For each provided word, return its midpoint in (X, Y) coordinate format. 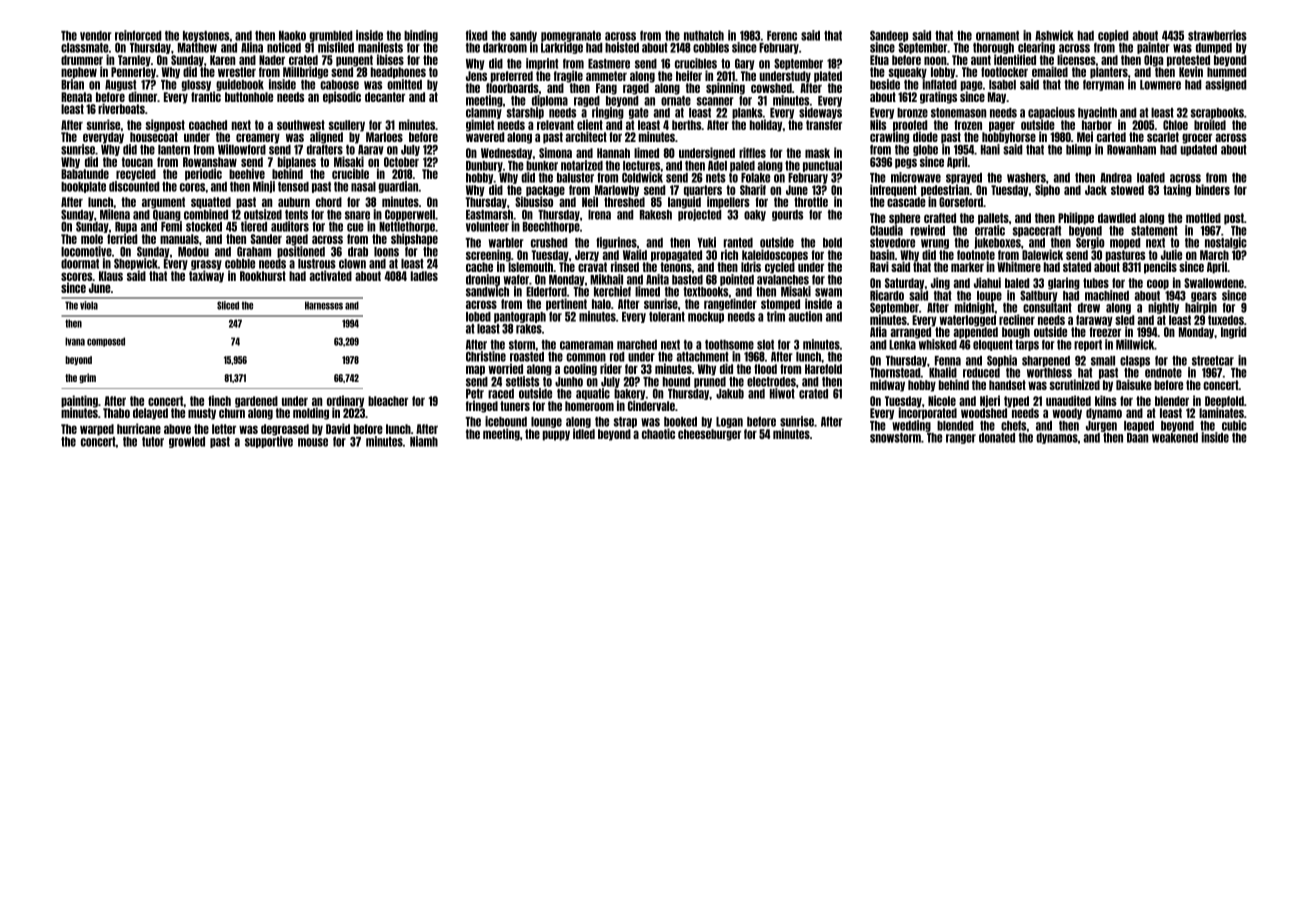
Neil (590, 201)
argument (163, 203)
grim (87, 378)
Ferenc (782, 36)
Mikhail (606, 279)
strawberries (1217, 35)
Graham (254, 252)
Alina (252, 47)
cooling (580, 369)
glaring (1064, 283)
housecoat (154, 137)
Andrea (1116, 178)
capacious (1051, 113)
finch (219, 400)
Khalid (943, 372)
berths (687, 125)
